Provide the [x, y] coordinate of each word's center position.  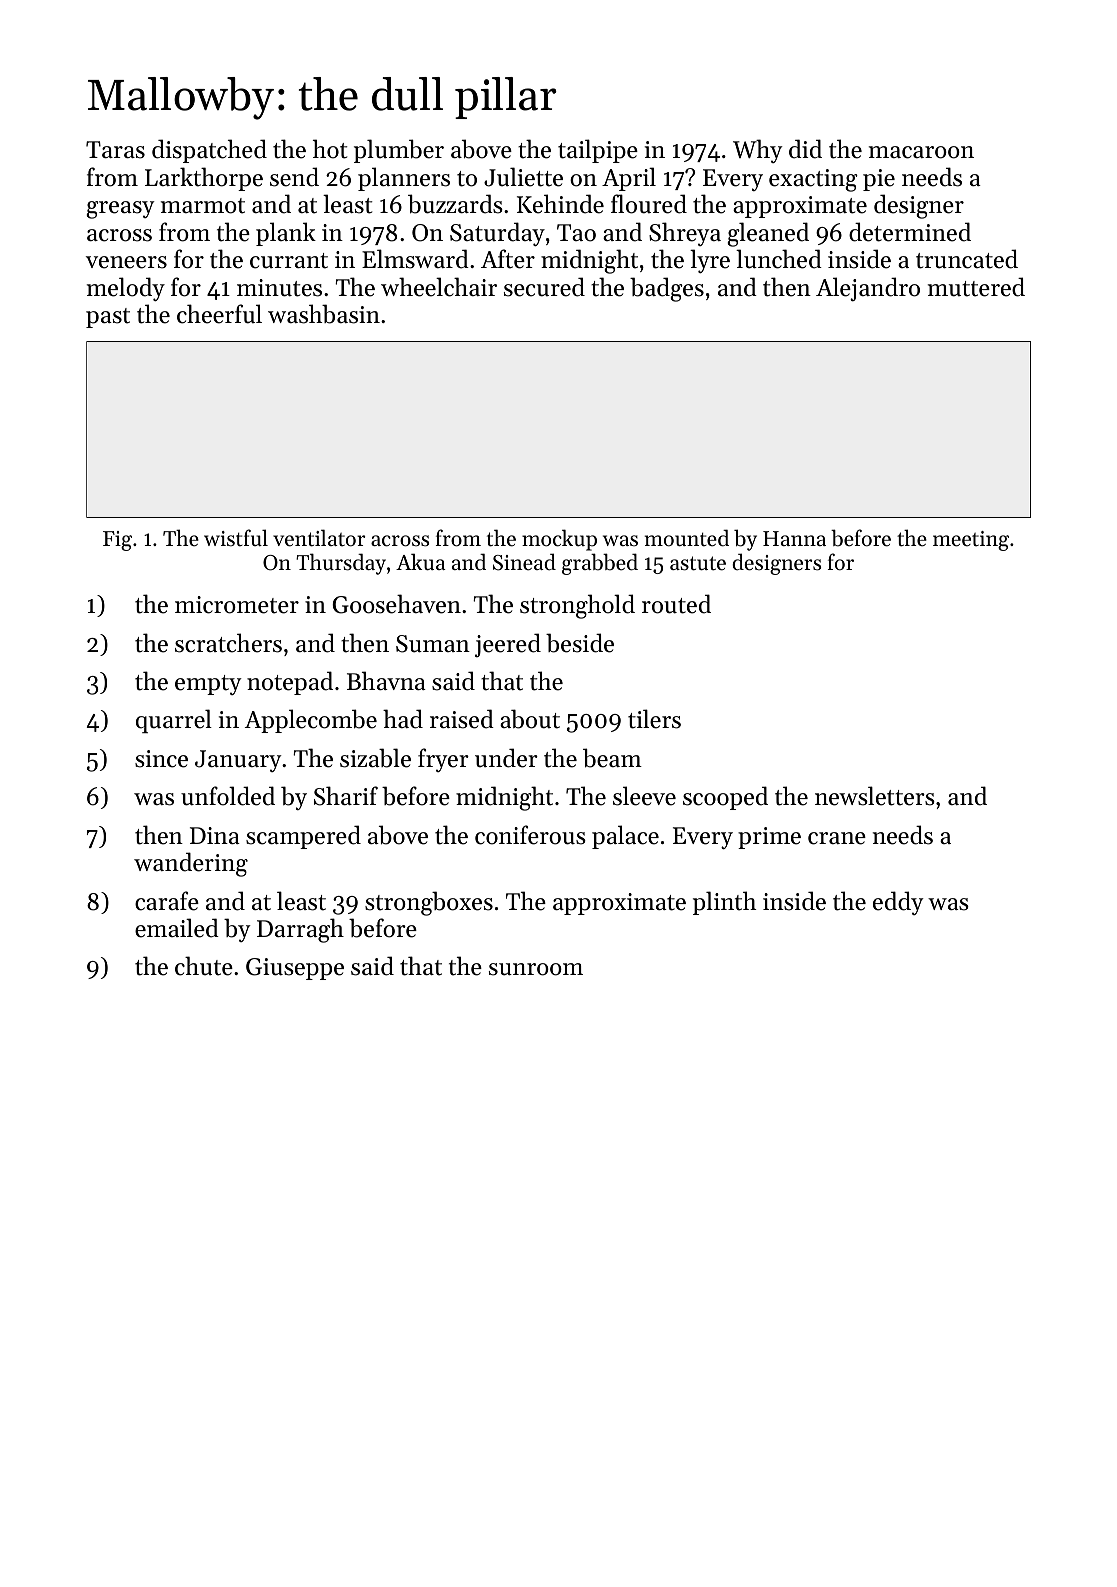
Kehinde [560, 204]
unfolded [228, 796]
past [108, 318]
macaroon [921, 152]
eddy [898, 903]
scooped [725, 798]
